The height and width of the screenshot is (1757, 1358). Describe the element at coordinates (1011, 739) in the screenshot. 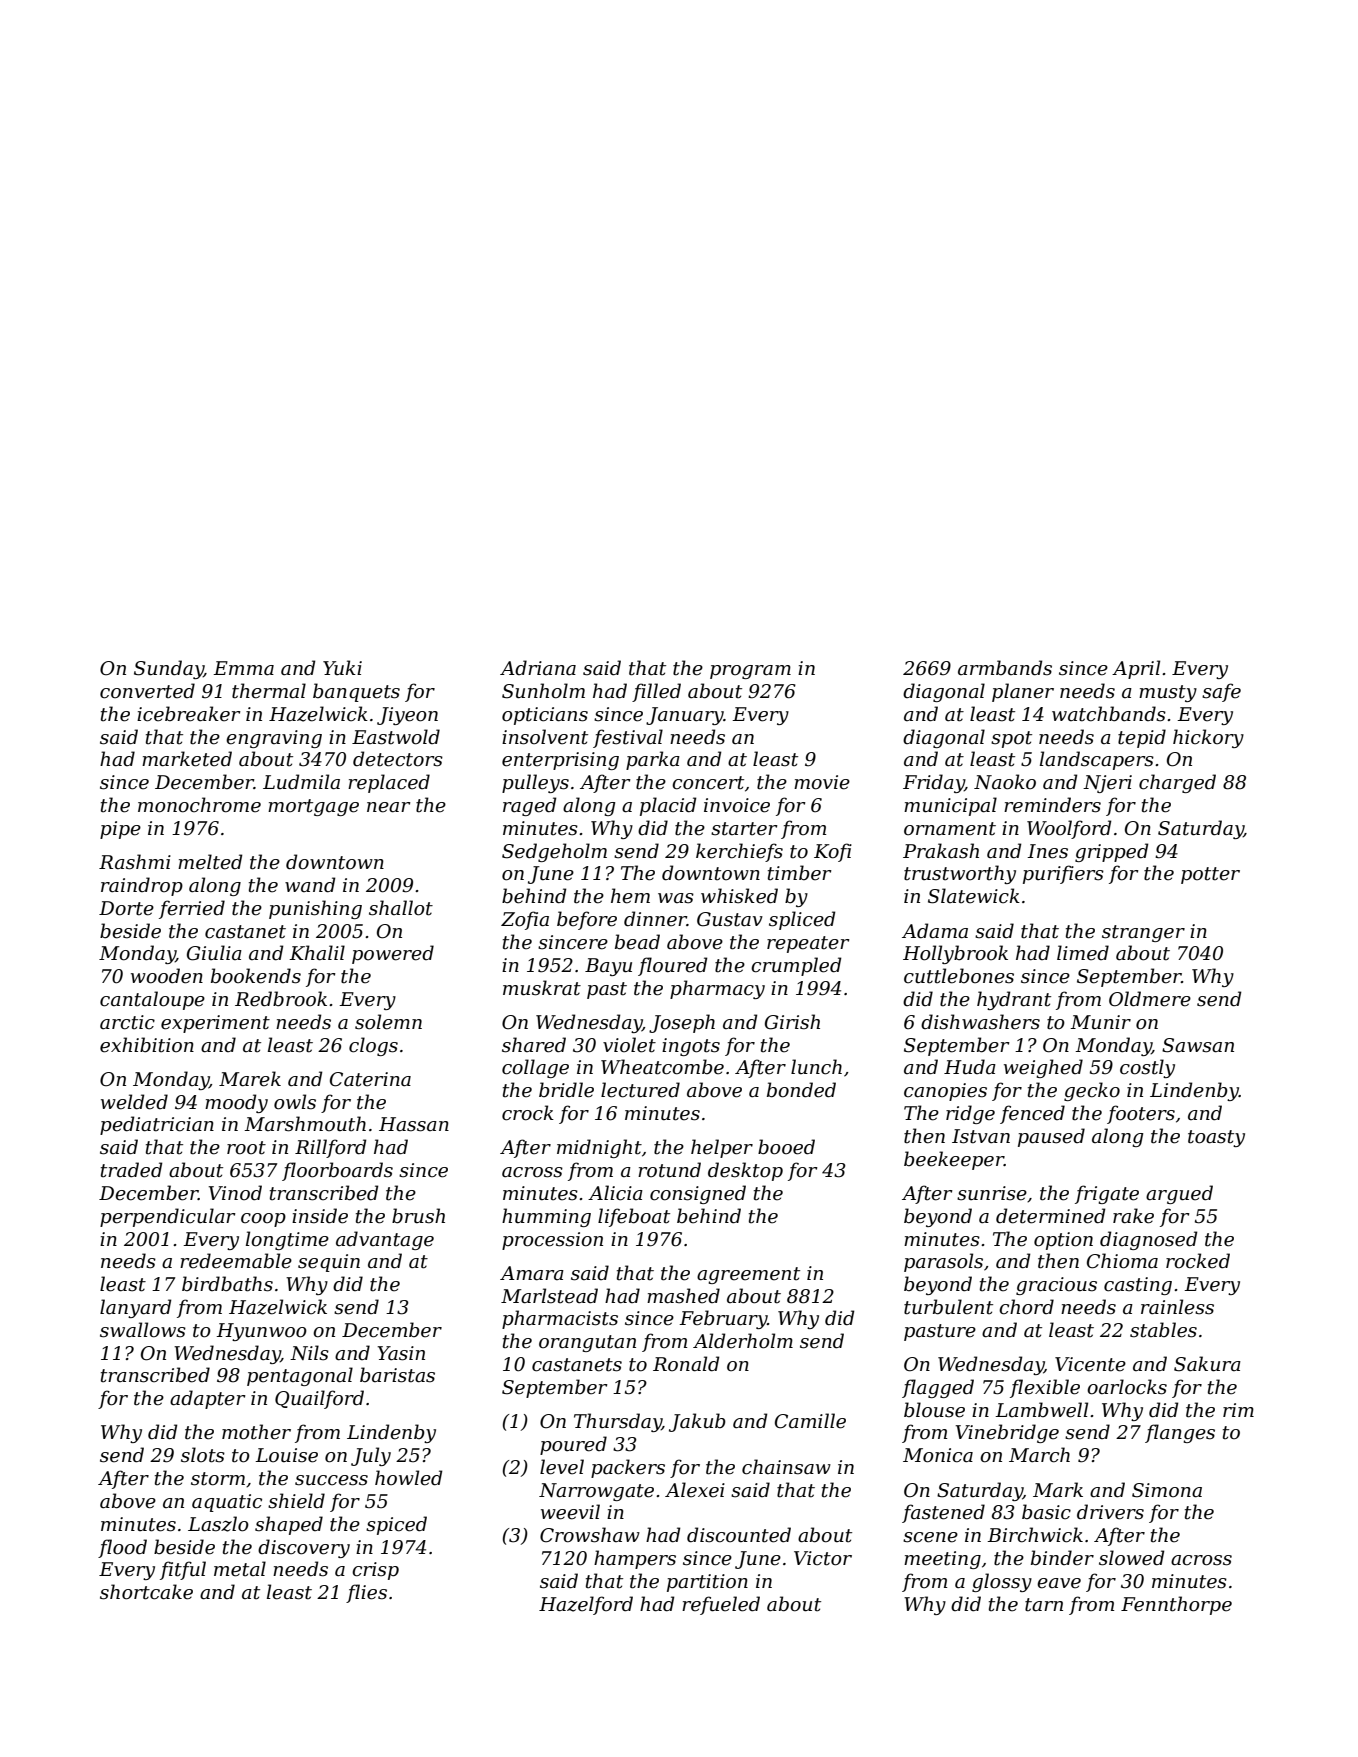

I see `spot` at that location.
